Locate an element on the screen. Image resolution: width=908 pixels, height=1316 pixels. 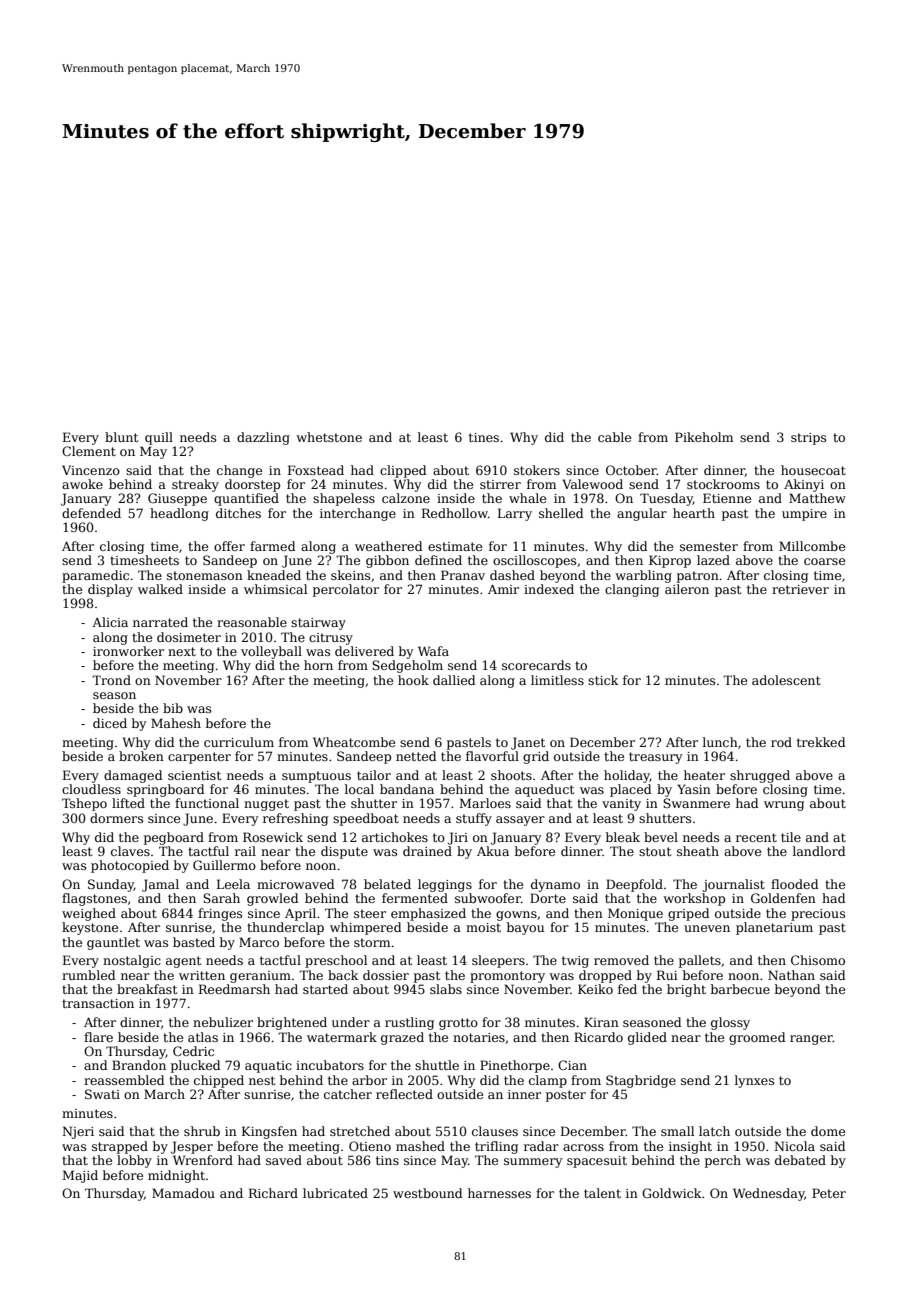
rod is located at coordinates (781, 742).
